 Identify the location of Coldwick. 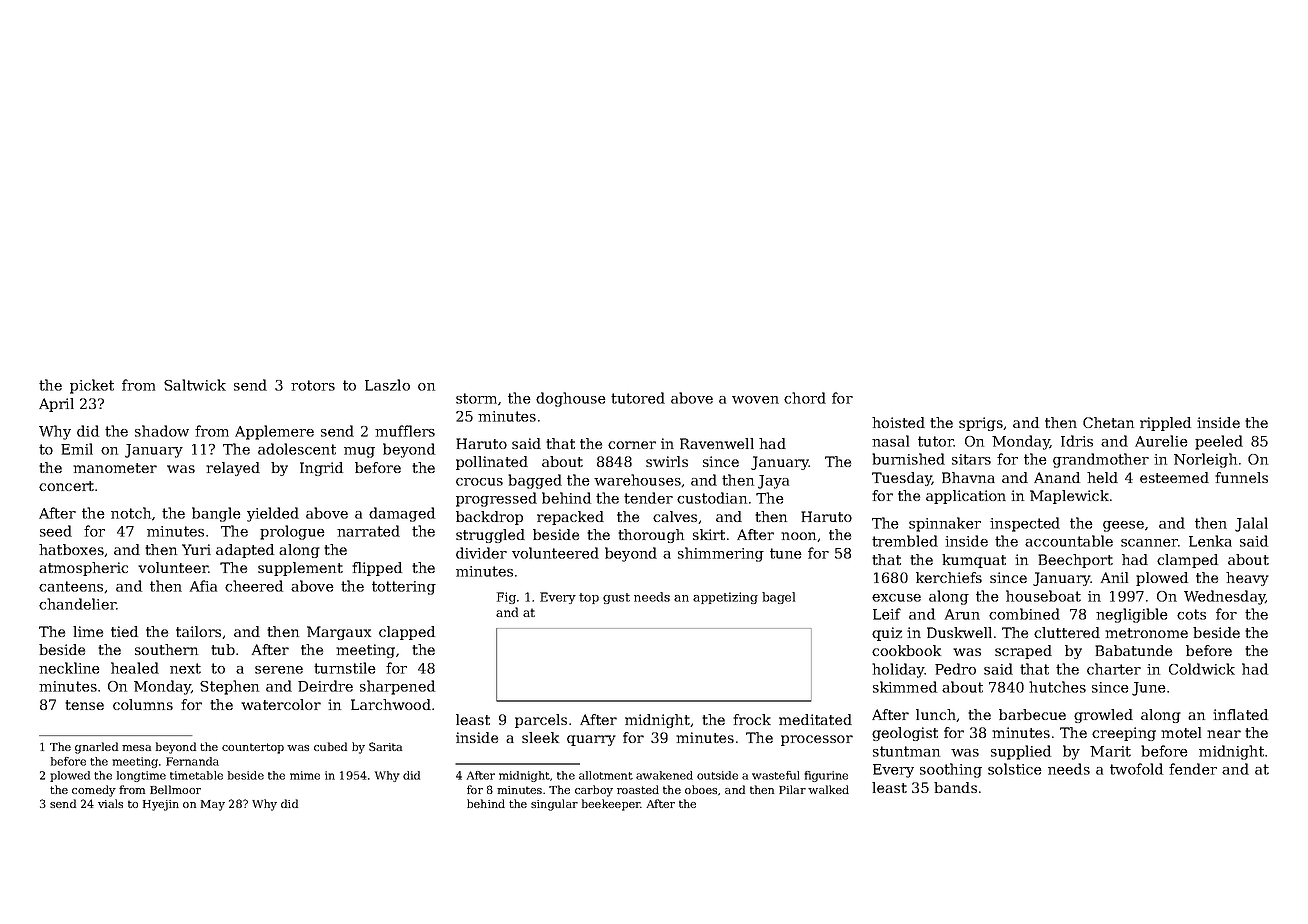
(1202, 669).
